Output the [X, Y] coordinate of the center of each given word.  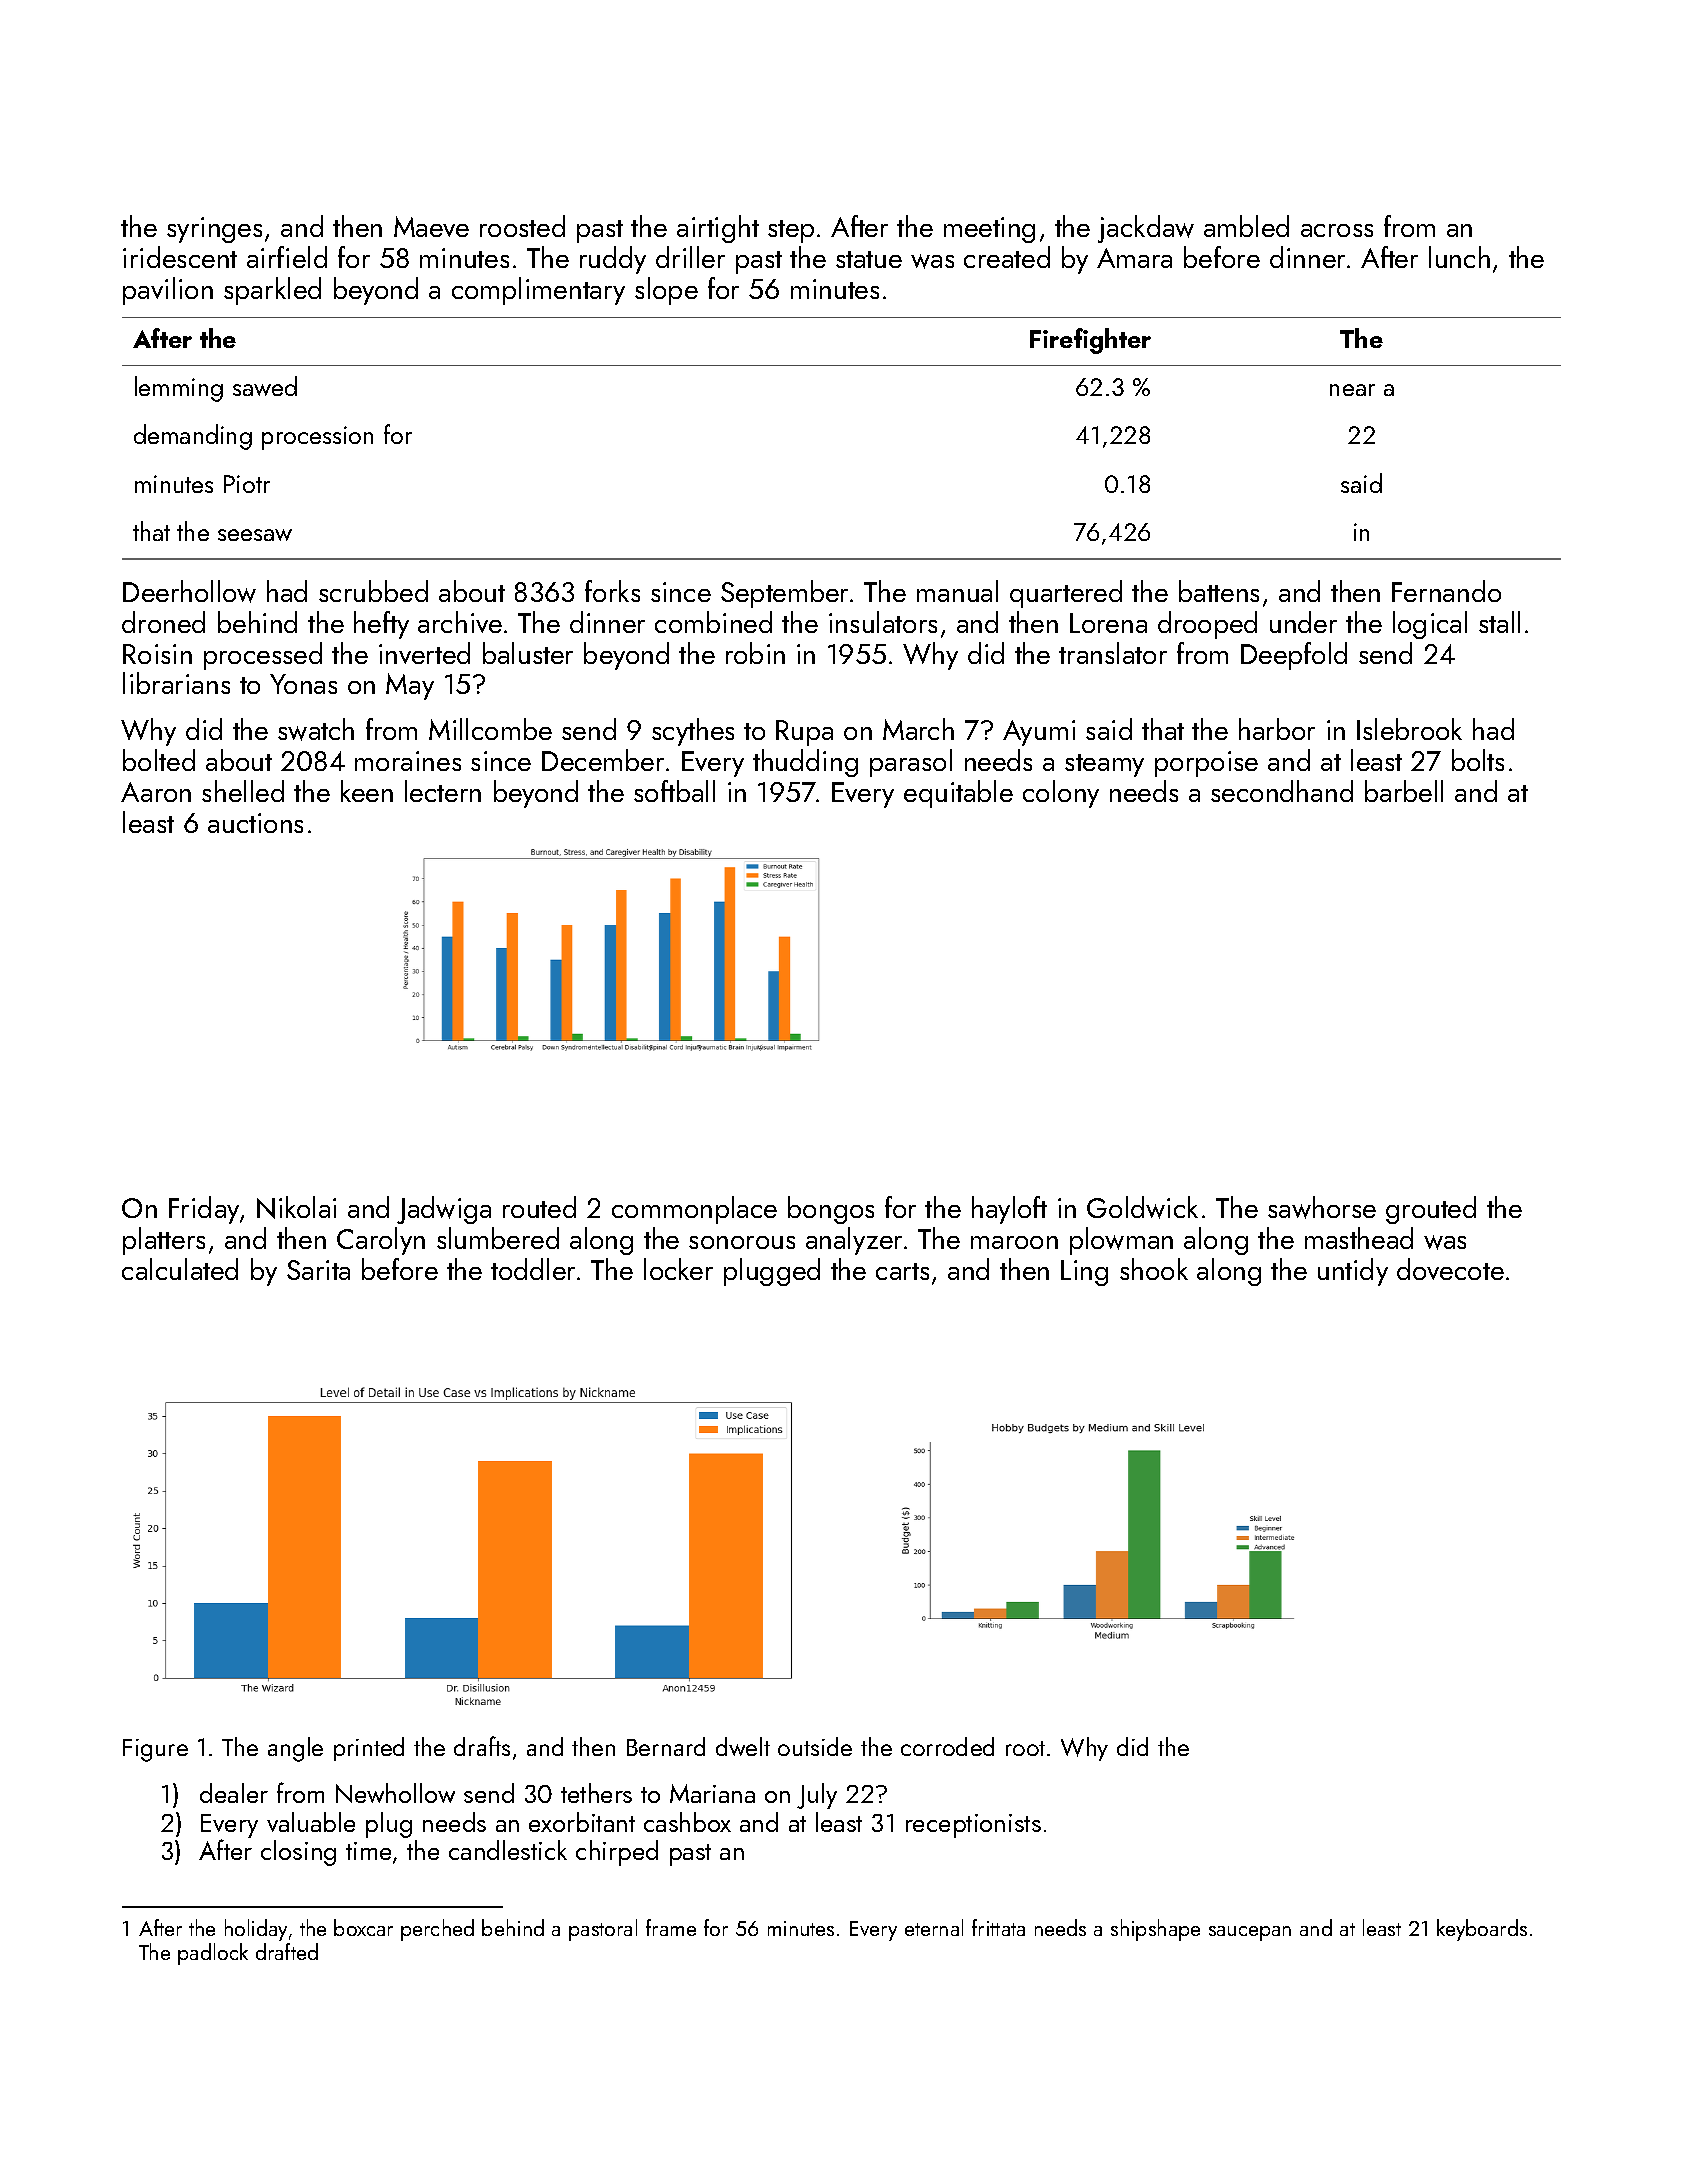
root [1025, 1748]
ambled [1246, 226]
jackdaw [1146, 229]
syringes [214, 230]
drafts [482, 1746]
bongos [831, 1210]
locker [678, 1269]
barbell [1404, 791]
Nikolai [296, 1207]
